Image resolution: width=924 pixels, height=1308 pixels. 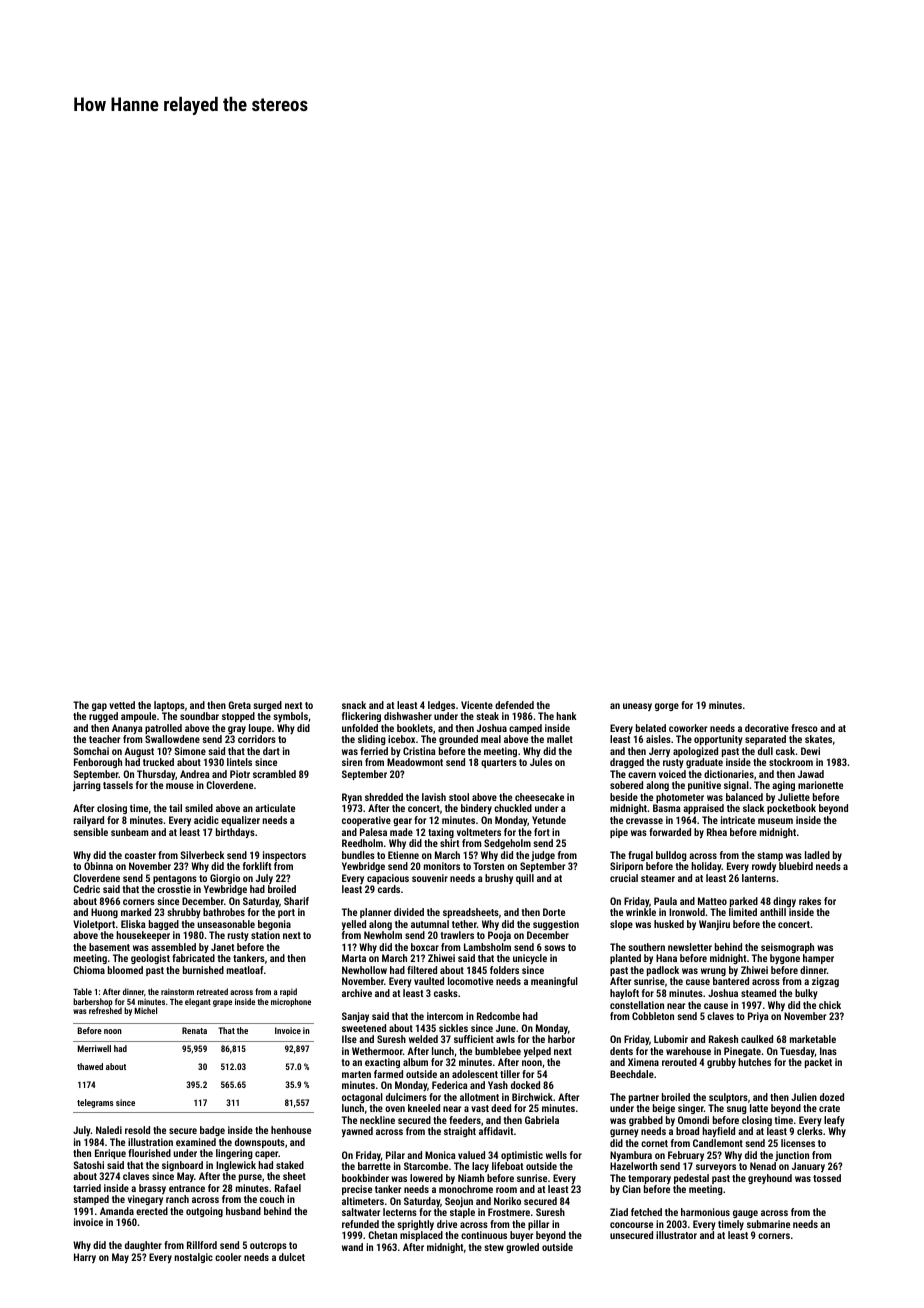 What do you see at coordinates (758, 993) in the screenshot?
I see `steamed` at bounding box center [758, 993].
